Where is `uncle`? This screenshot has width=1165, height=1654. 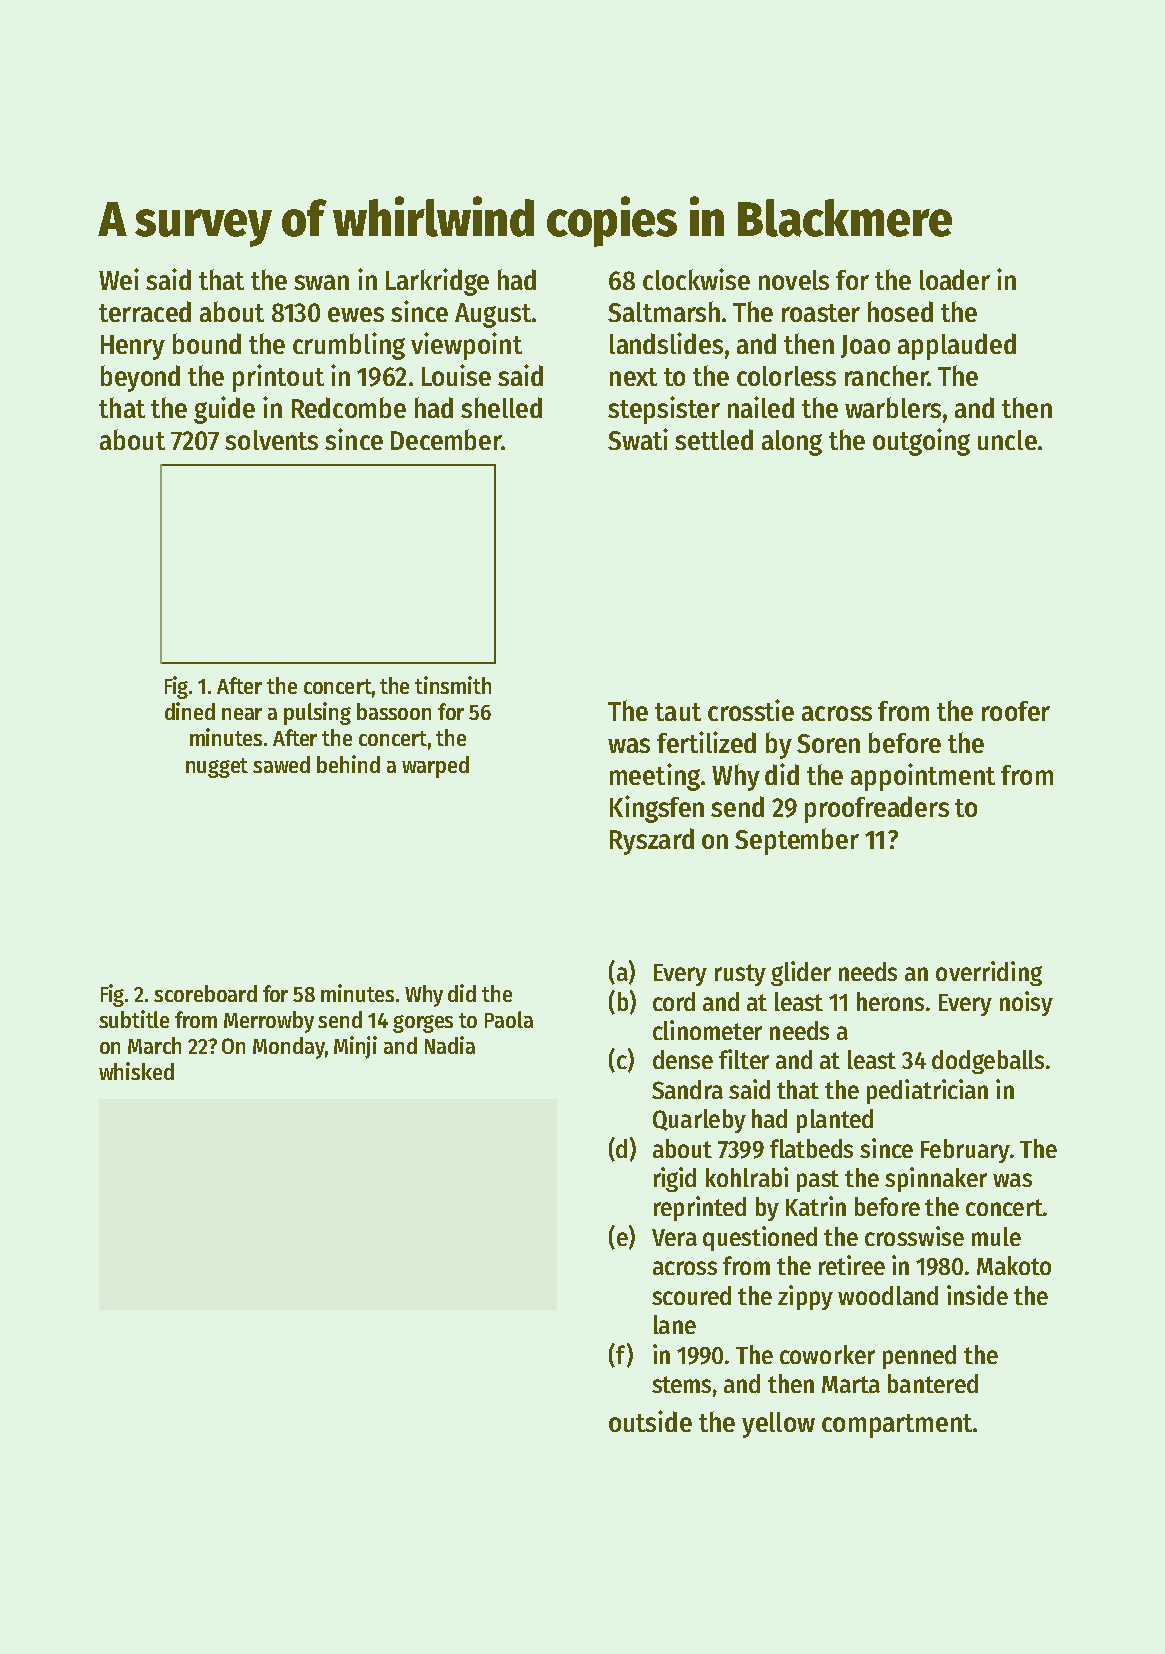
uncle is located at coordinates (1007, 440).
